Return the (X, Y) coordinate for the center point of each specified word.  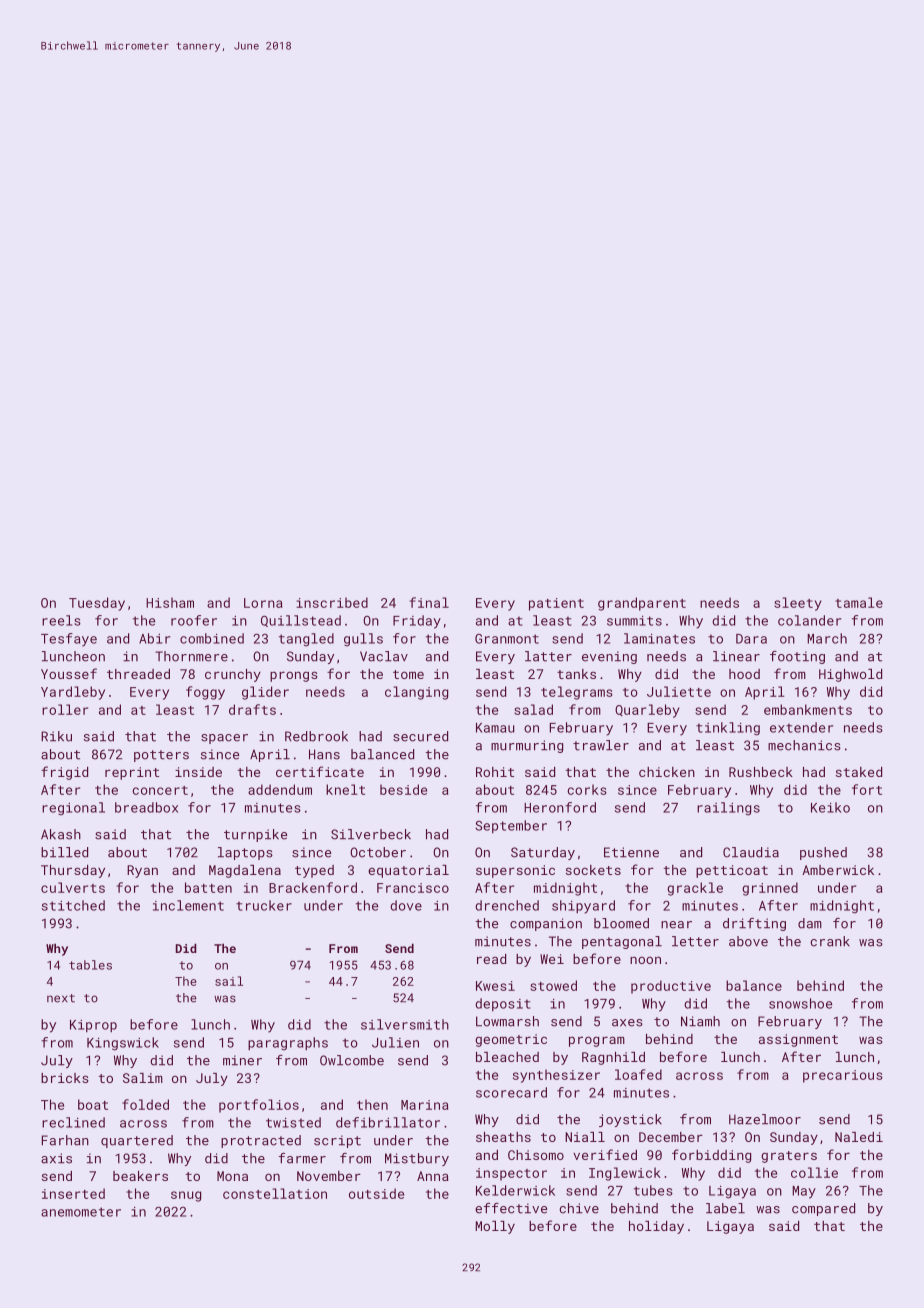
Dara (751, 639)
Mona (232, 1176)
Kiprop (93, 1026)
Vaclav (384, 656)
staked (859, 772)
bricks (65, 1078)
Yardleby (73, 693)
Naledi (859, 1137)
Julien (395, 1042)
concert (160, 790)
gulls (363, 640)
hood (744, 674)
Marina (424, 1105)
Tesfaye (69, 640)
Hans (324, 754)
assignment (798, 1040)
